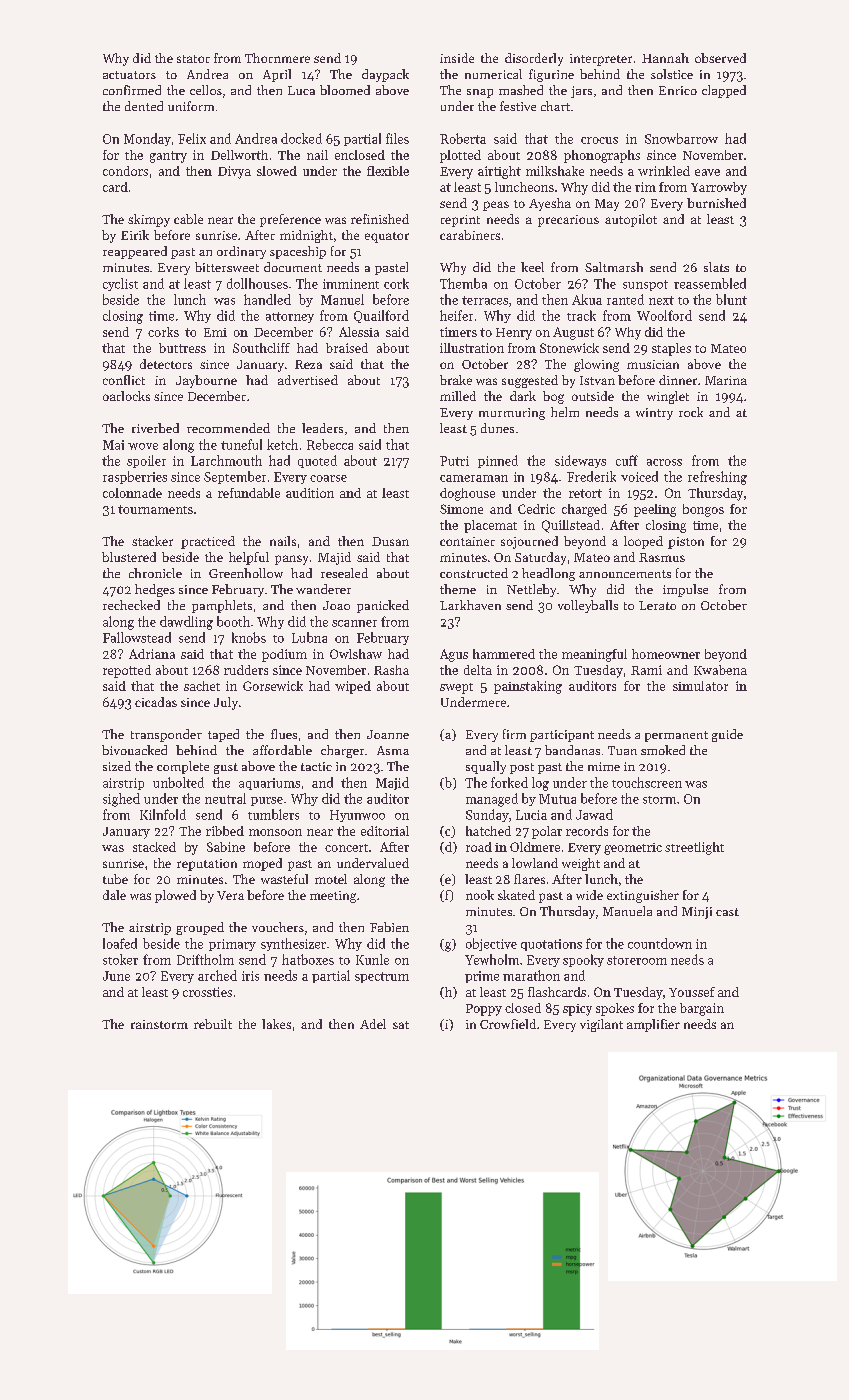  I want to click on observed, so click(720, 58).
